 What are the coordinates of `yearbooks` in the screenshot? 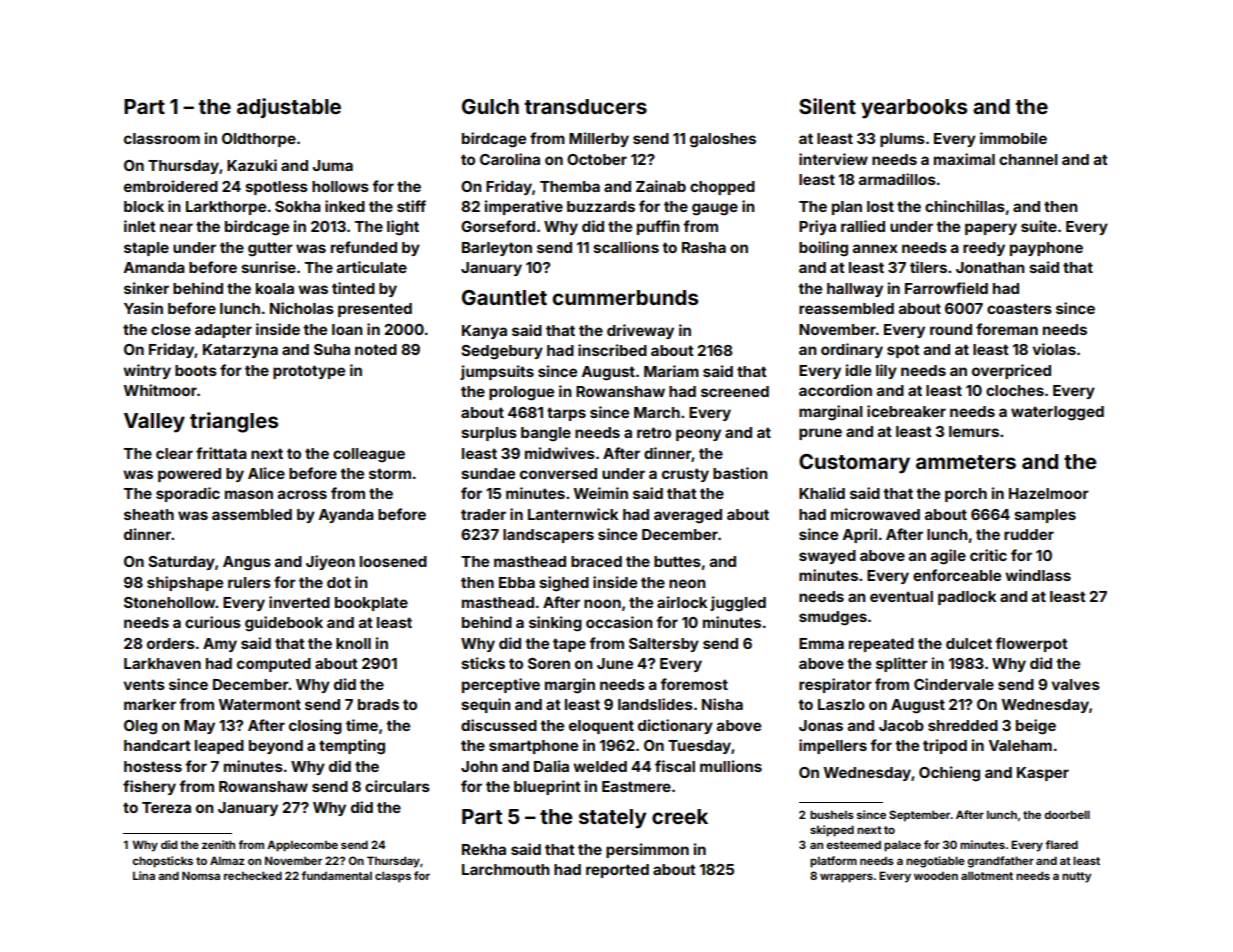 It's located at (914, 109).
